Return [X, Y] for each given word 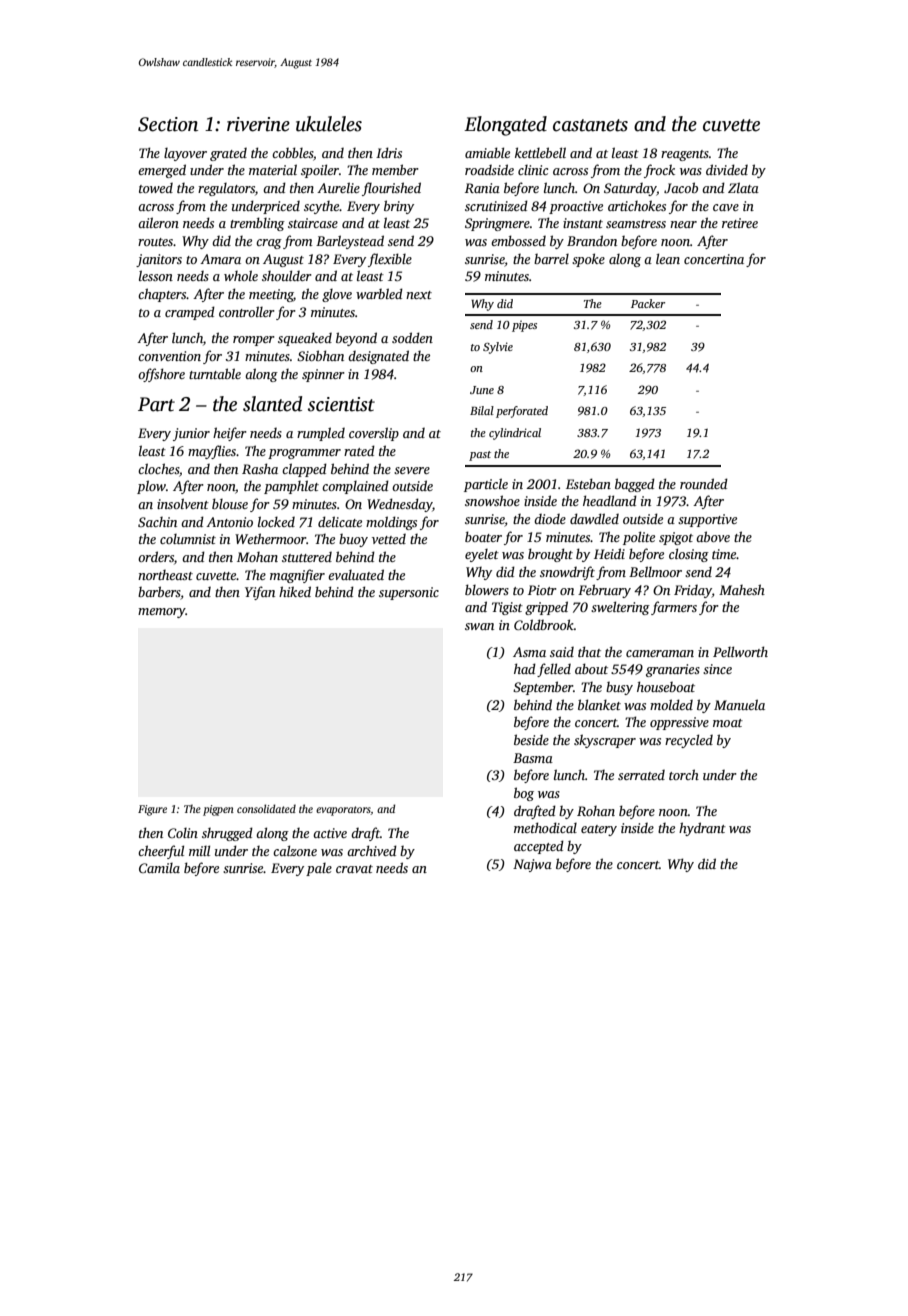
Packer [648, 303]
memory [162, 613]
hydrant [702, 829]
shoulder [287, 275]
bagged [635, 485]
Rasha [260, 468]
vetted [389, 539]
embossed [518, 240]
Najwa [532, 865]
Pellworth [740, 651]
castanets [590, 125]
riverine [258, 124]
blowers [487, 589]
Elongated [505, 126]
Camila [159, 868]
